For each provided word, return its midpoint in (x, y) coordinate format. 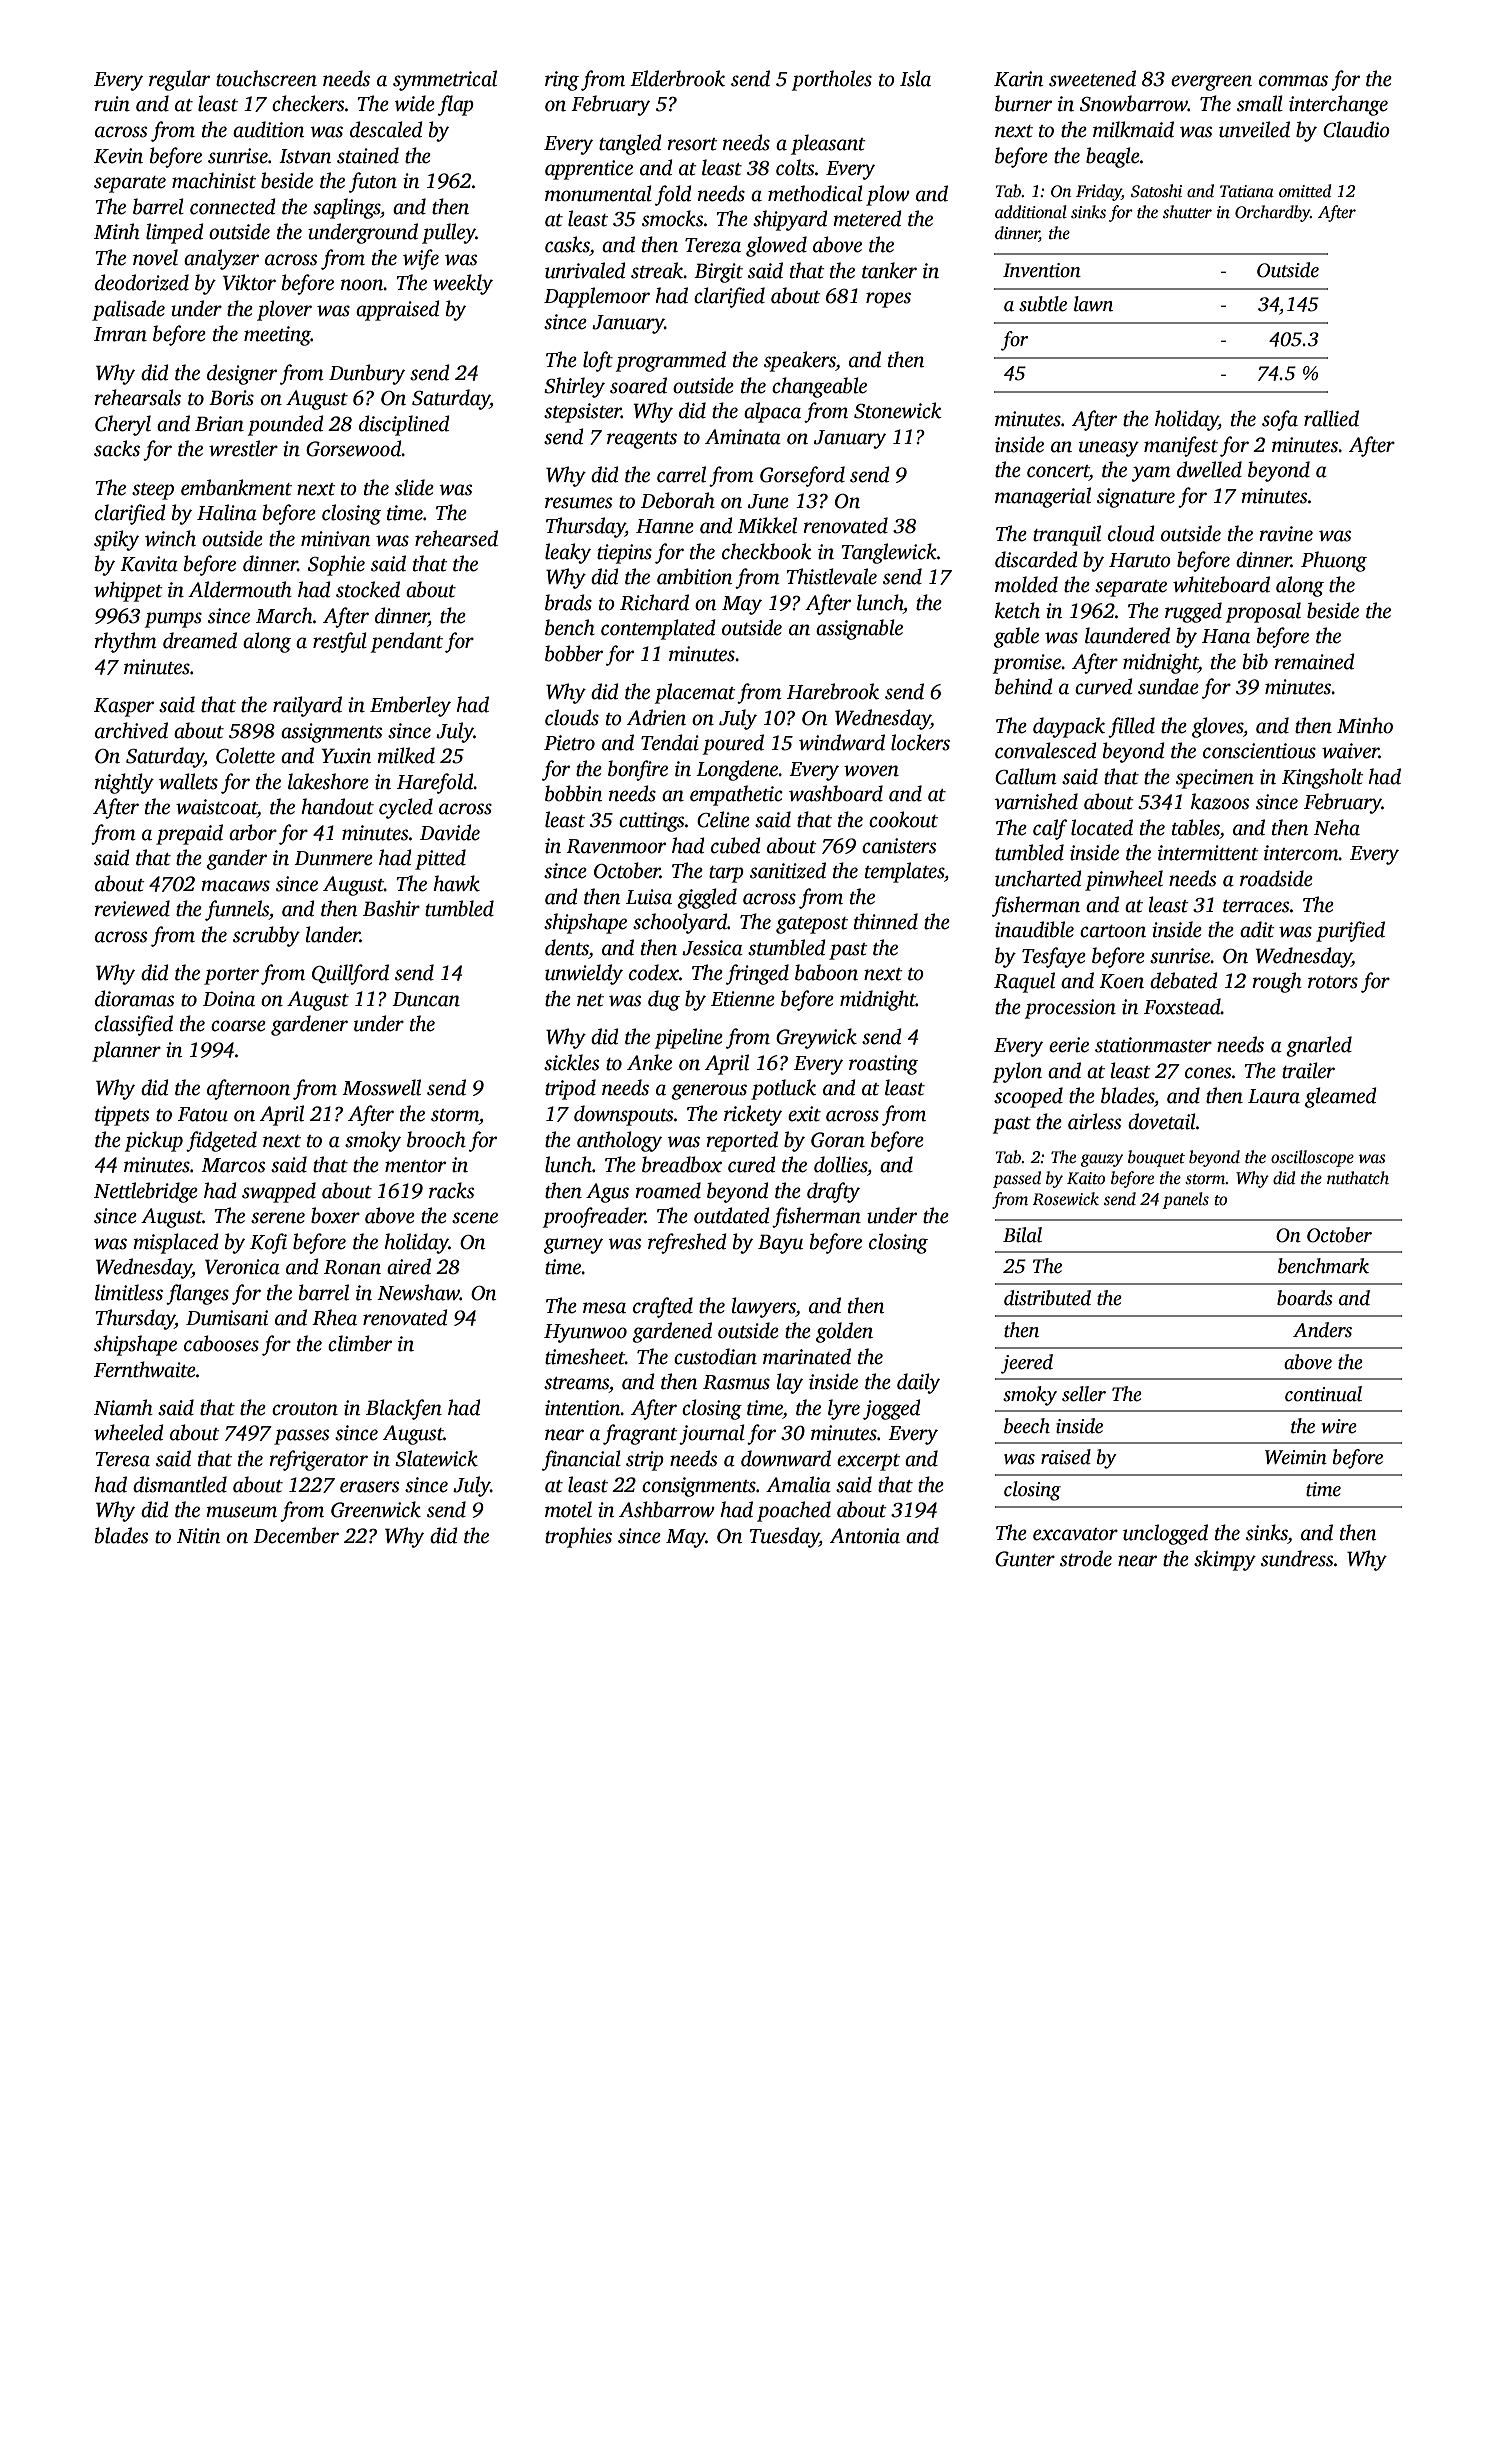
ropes (888, 300)
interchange (1338, 105)
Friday (1099, 192)
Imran (120, 334)
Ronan (352, 1267)
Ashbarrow (667, 1509)
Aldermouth (240, 589)
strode (1086, 1558)
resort (692, 144)
